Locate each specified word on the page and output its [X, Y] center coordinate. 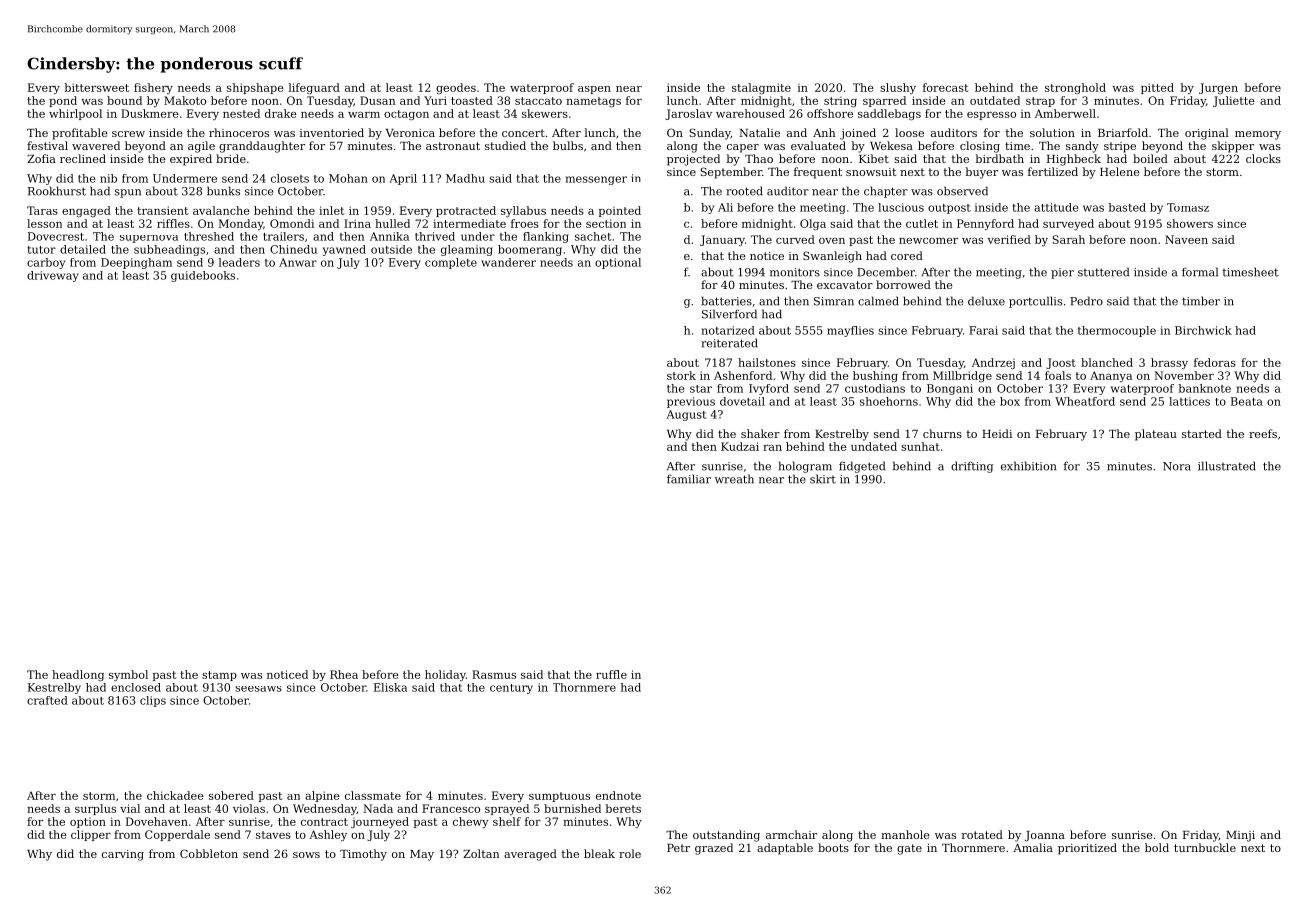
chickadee [175, 795]
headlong [78, 675]
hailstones [767, 362]
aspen [594, 90]
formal [1200, 272]
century [511, 689]
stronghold [1075, 88]
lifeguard [314, 88]
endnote [618, 795]
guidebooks [203, 276]
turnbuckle [1205, 847]
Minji [1240, 836]
